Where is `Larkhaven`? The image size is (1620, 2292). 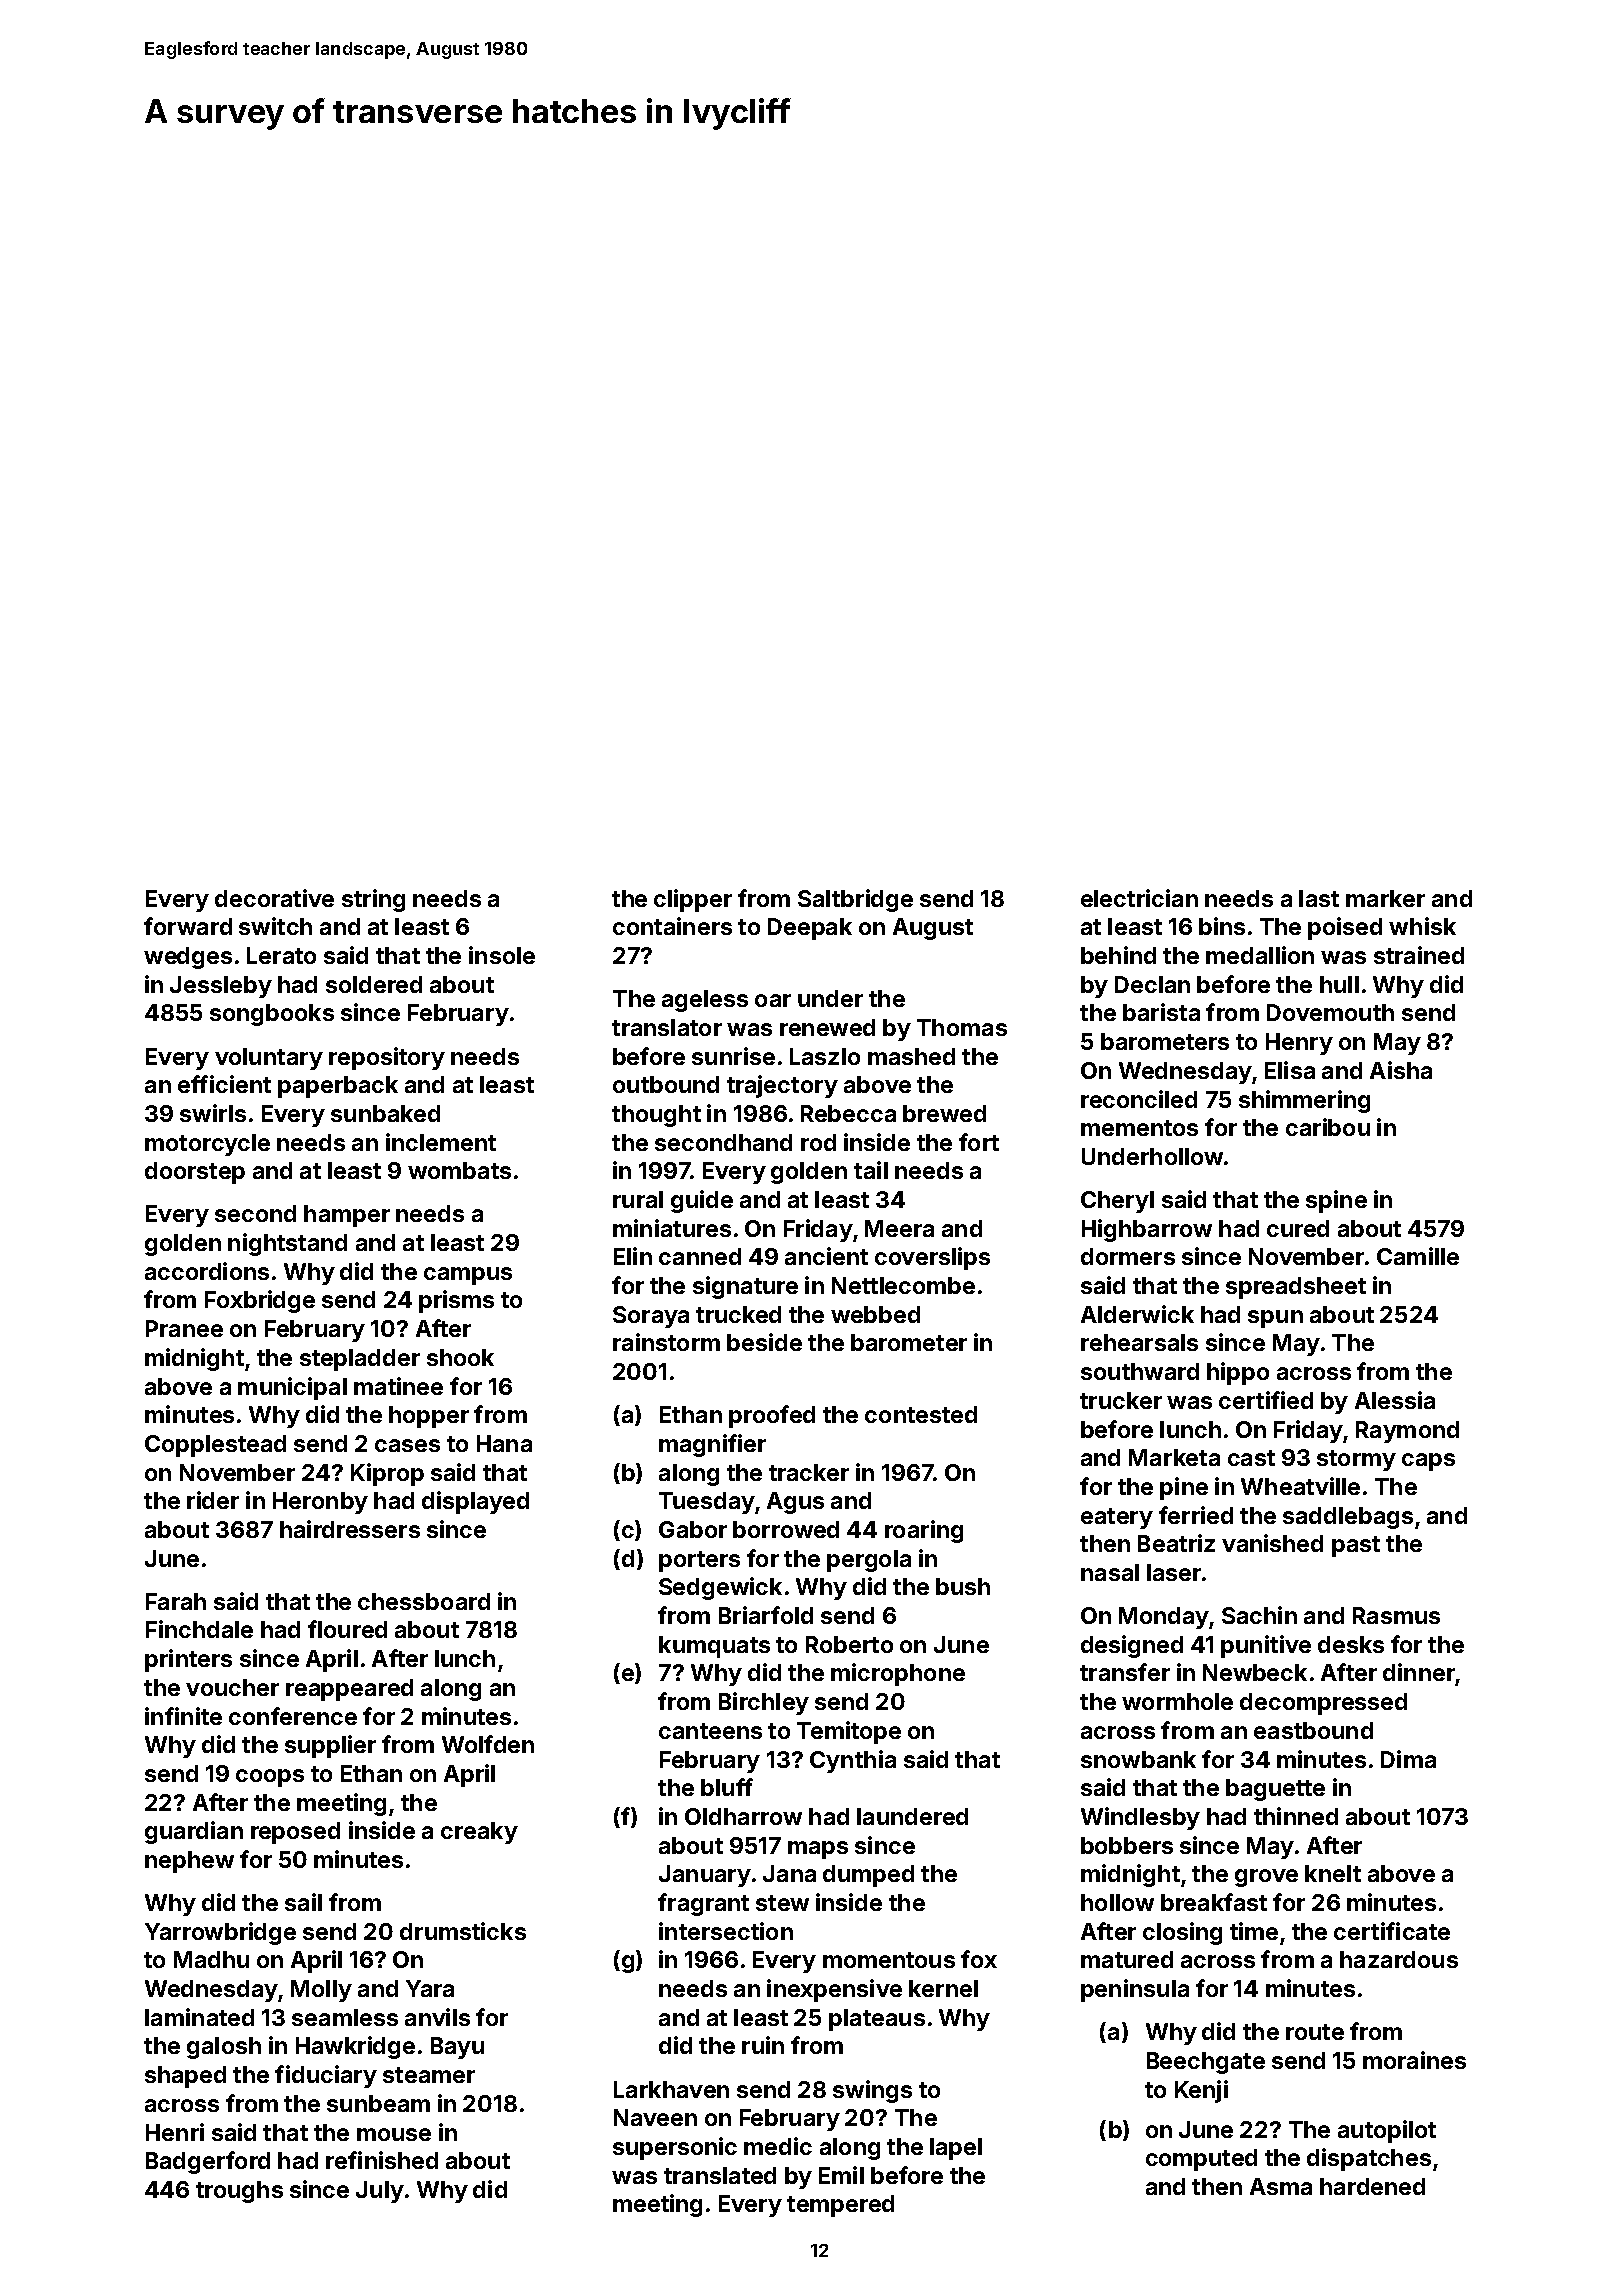 Larkhaven is located at coordinates (671, 2089).
